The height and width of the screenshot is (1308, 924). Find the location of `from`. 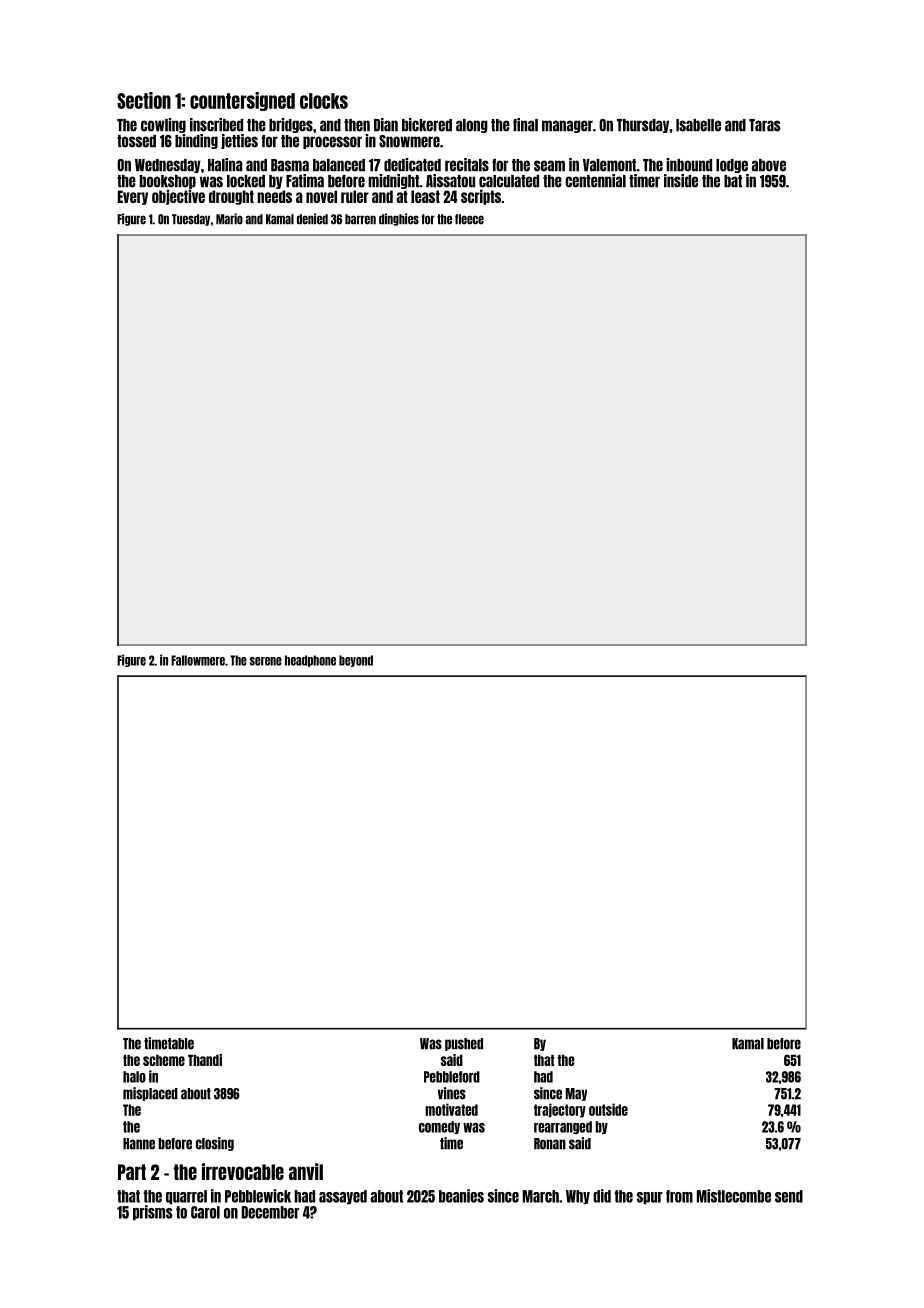

from is located at coordinates (679, 1196).
